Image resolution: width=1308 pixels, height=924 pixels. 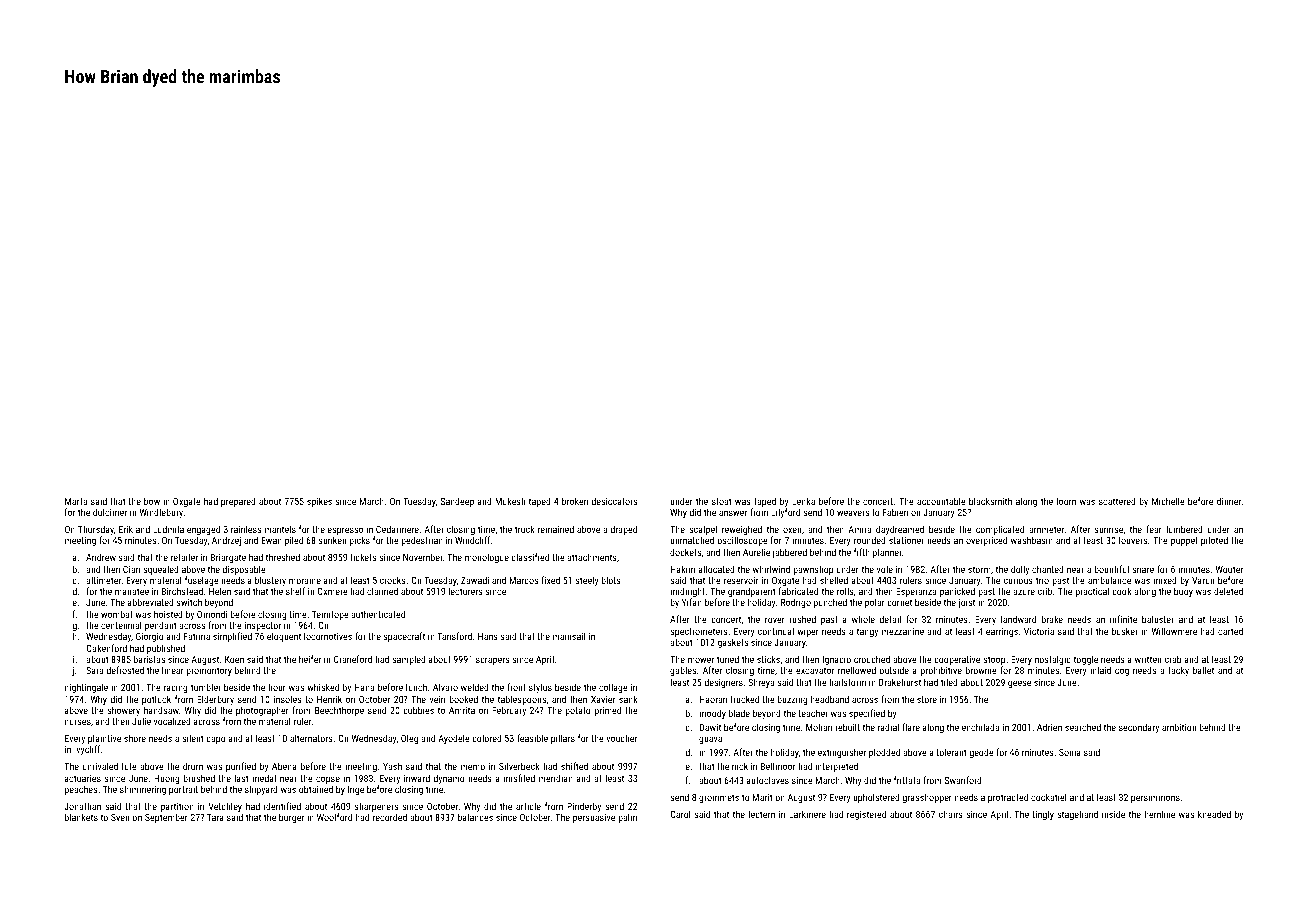 I want to click on Sven, so click(x=120, y=817).
